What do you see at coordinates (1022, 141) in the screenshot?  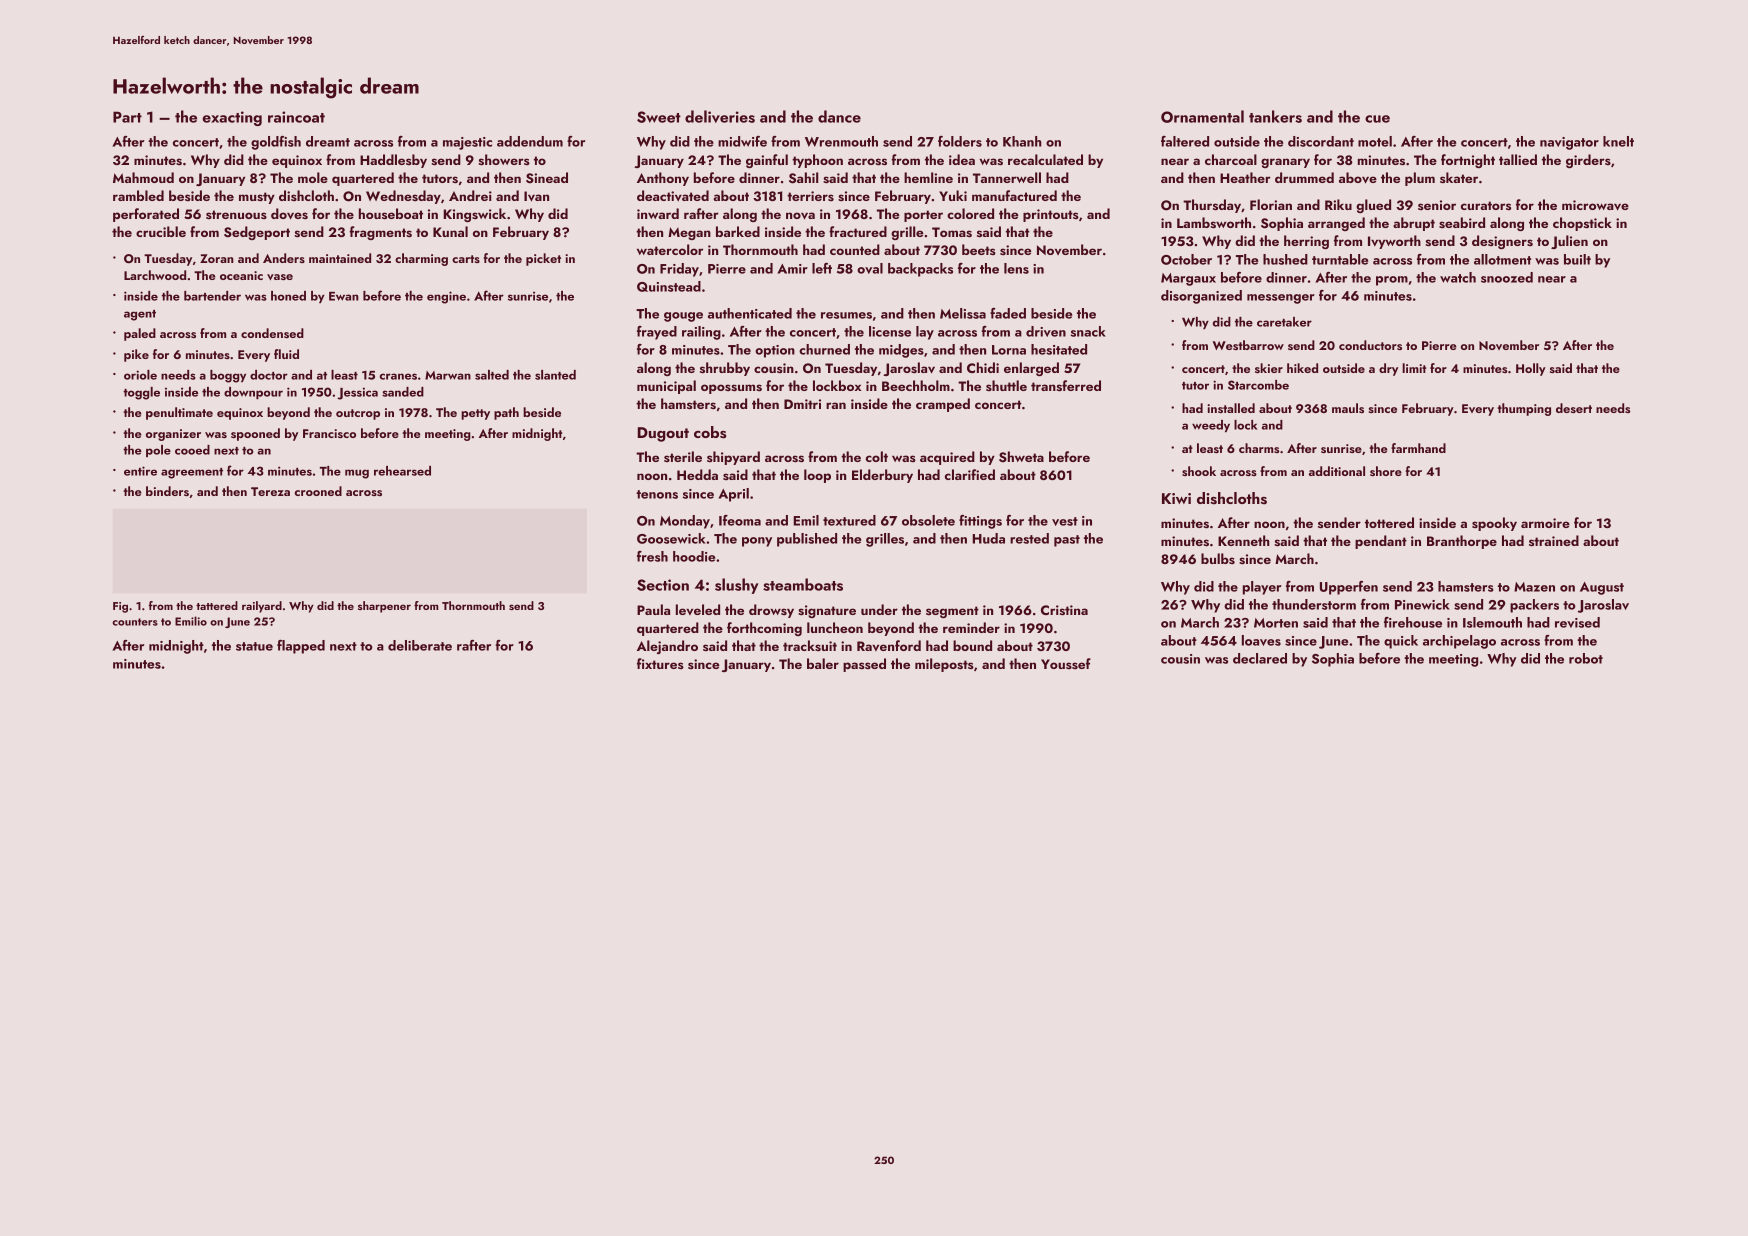 I see `Khanh` at bounding box center [1022, 141].
